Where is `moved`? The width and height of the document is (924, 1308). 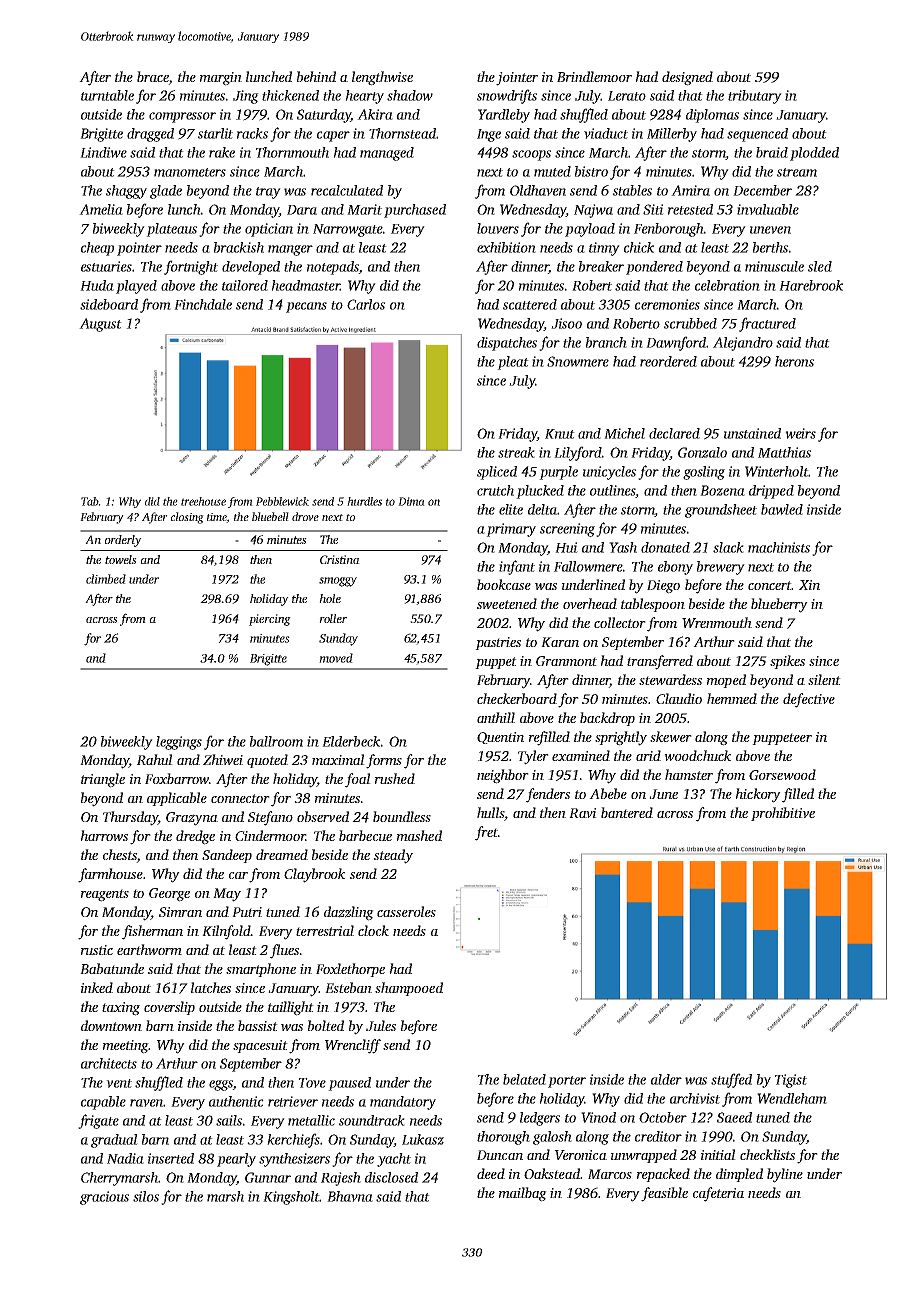
moved is located at coordinates (336, 658).
